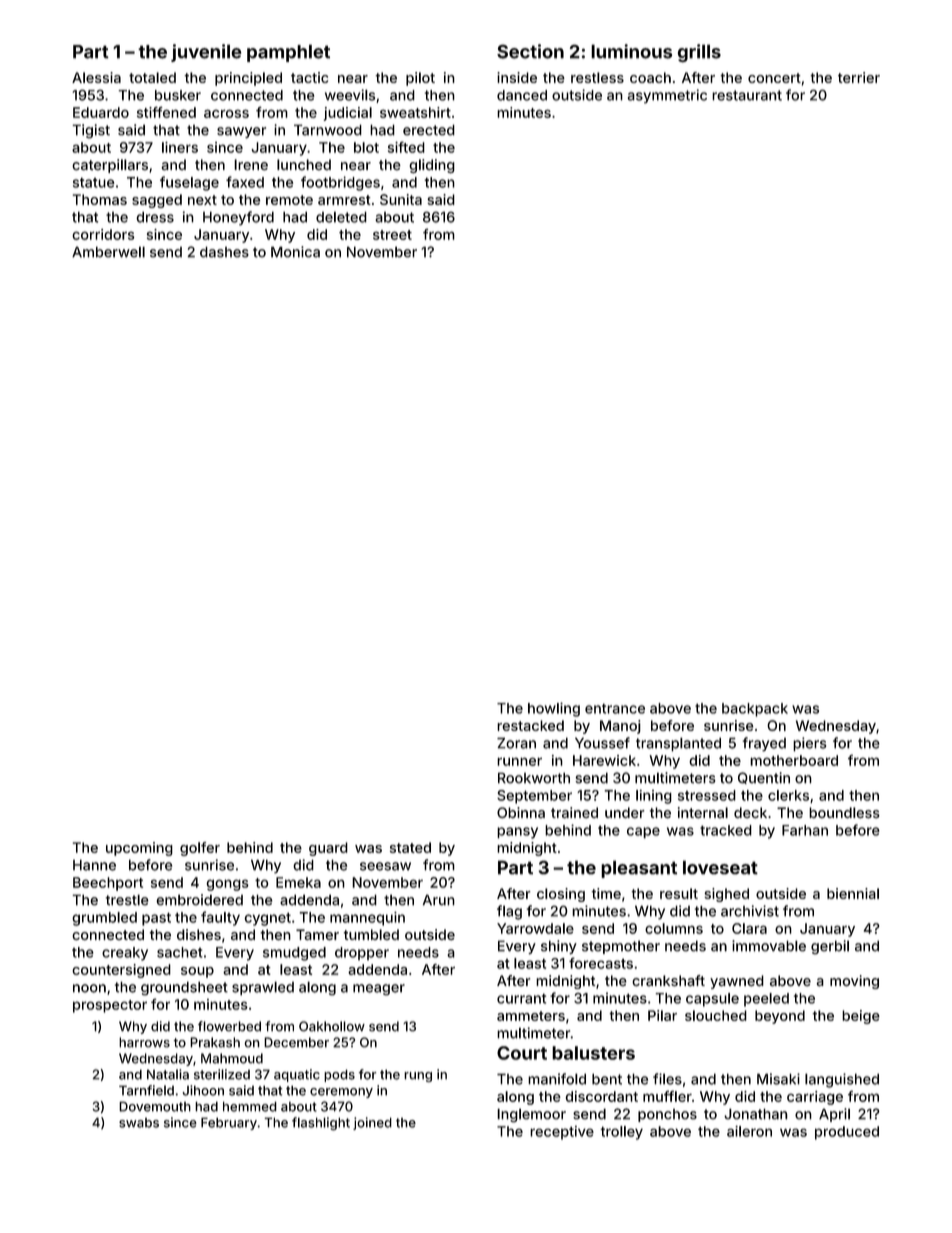  I want to click on restaurant, so click(747, 95).
